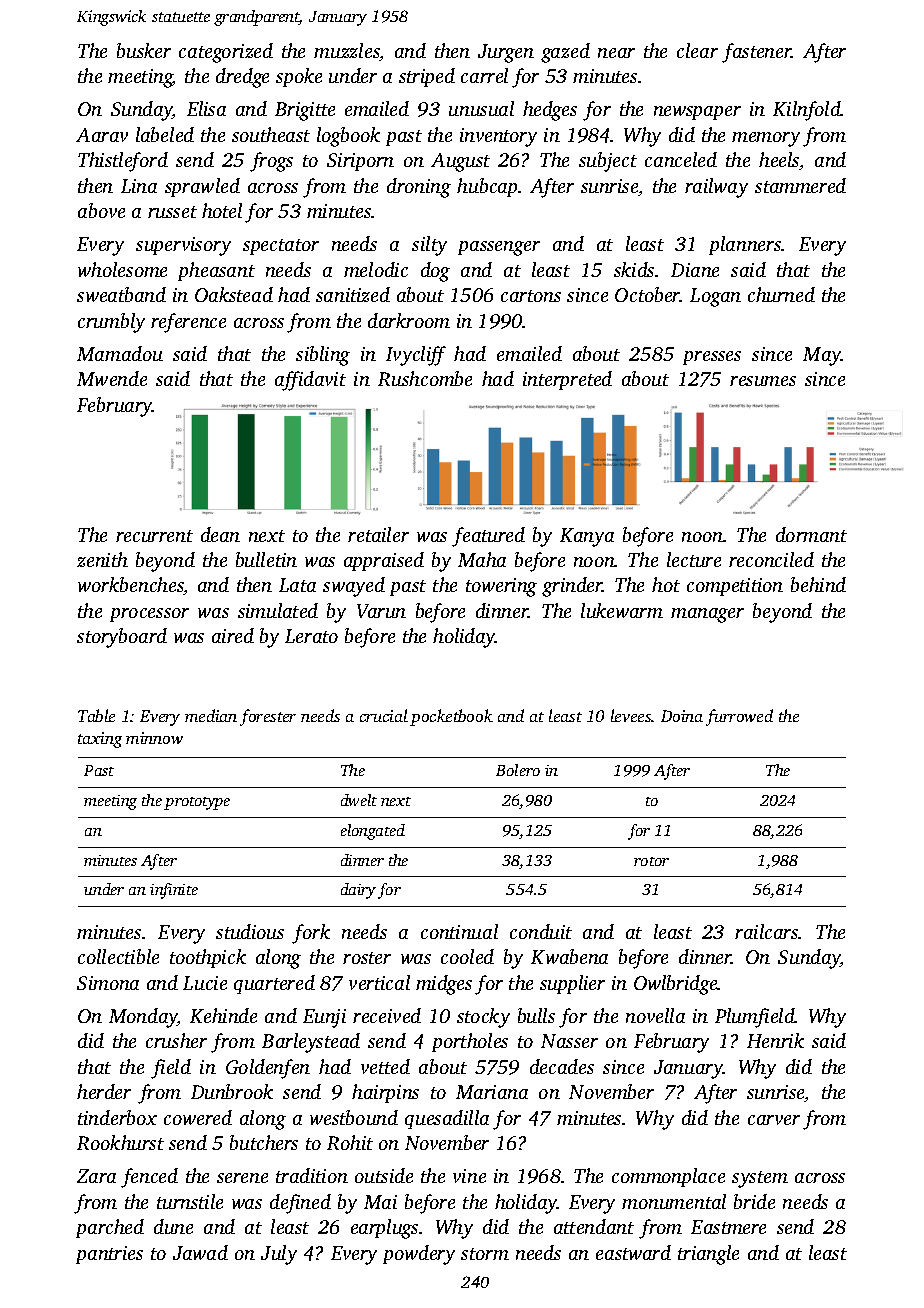 Image resolution: width=924 pixels, height=1308 pixels. What do you see at coordinates (488, 537) in the page?
I see `featured` at bounding box center [488, 537].
